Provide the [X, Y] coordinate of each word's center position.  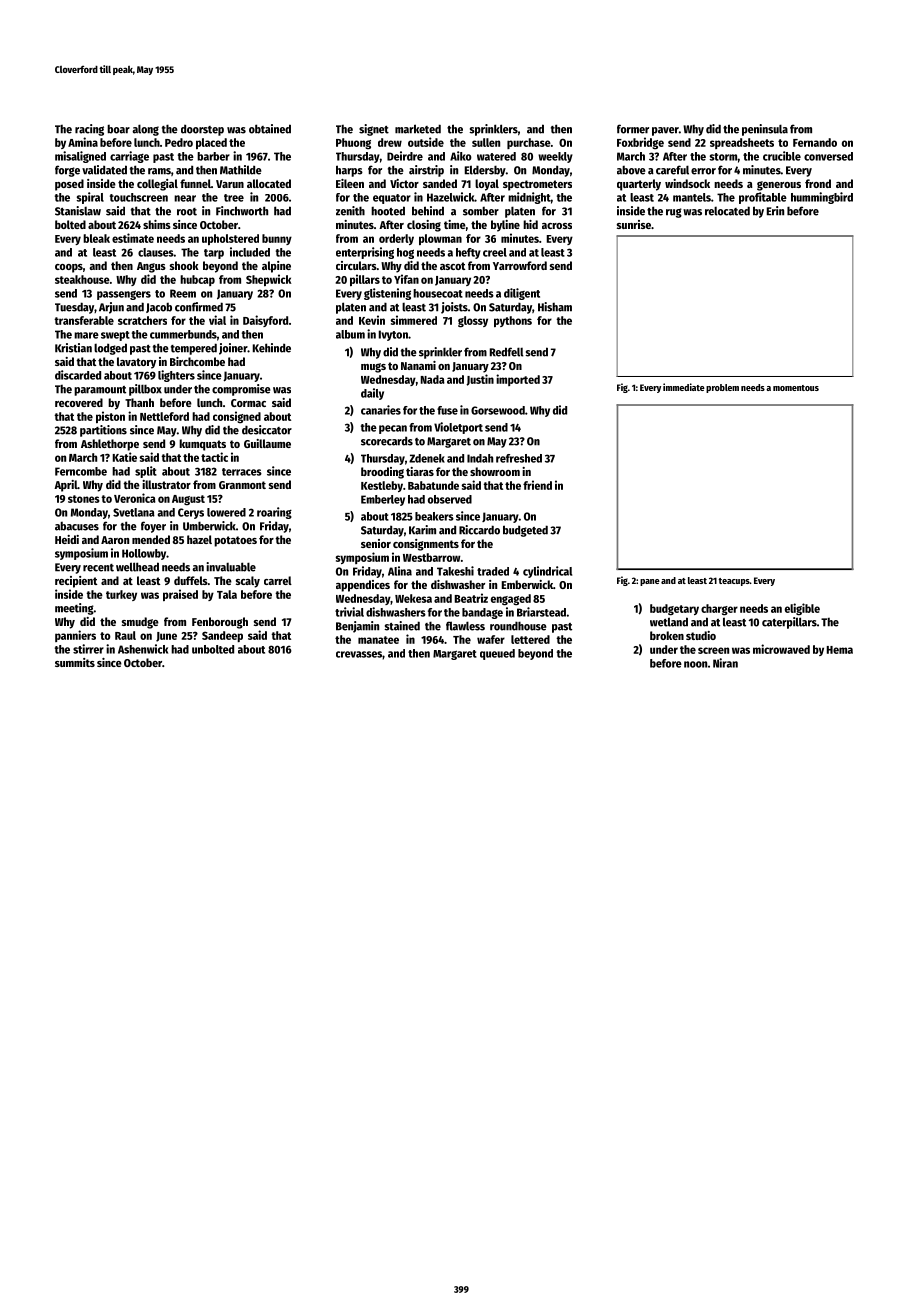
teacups [734, 582]
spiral [90, 198]
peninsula [765, 130]
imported [518, 380]
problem [722, 388]
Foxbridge [640, 143]
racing [89, 130]
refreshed [519, 458]
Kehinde [272, 348]
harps [349, 171]
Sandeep [222, 636]
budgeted [525, 531]
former [633, 129]
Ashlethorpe [110, 445]
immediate [684, 387]
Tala [227, 594]
